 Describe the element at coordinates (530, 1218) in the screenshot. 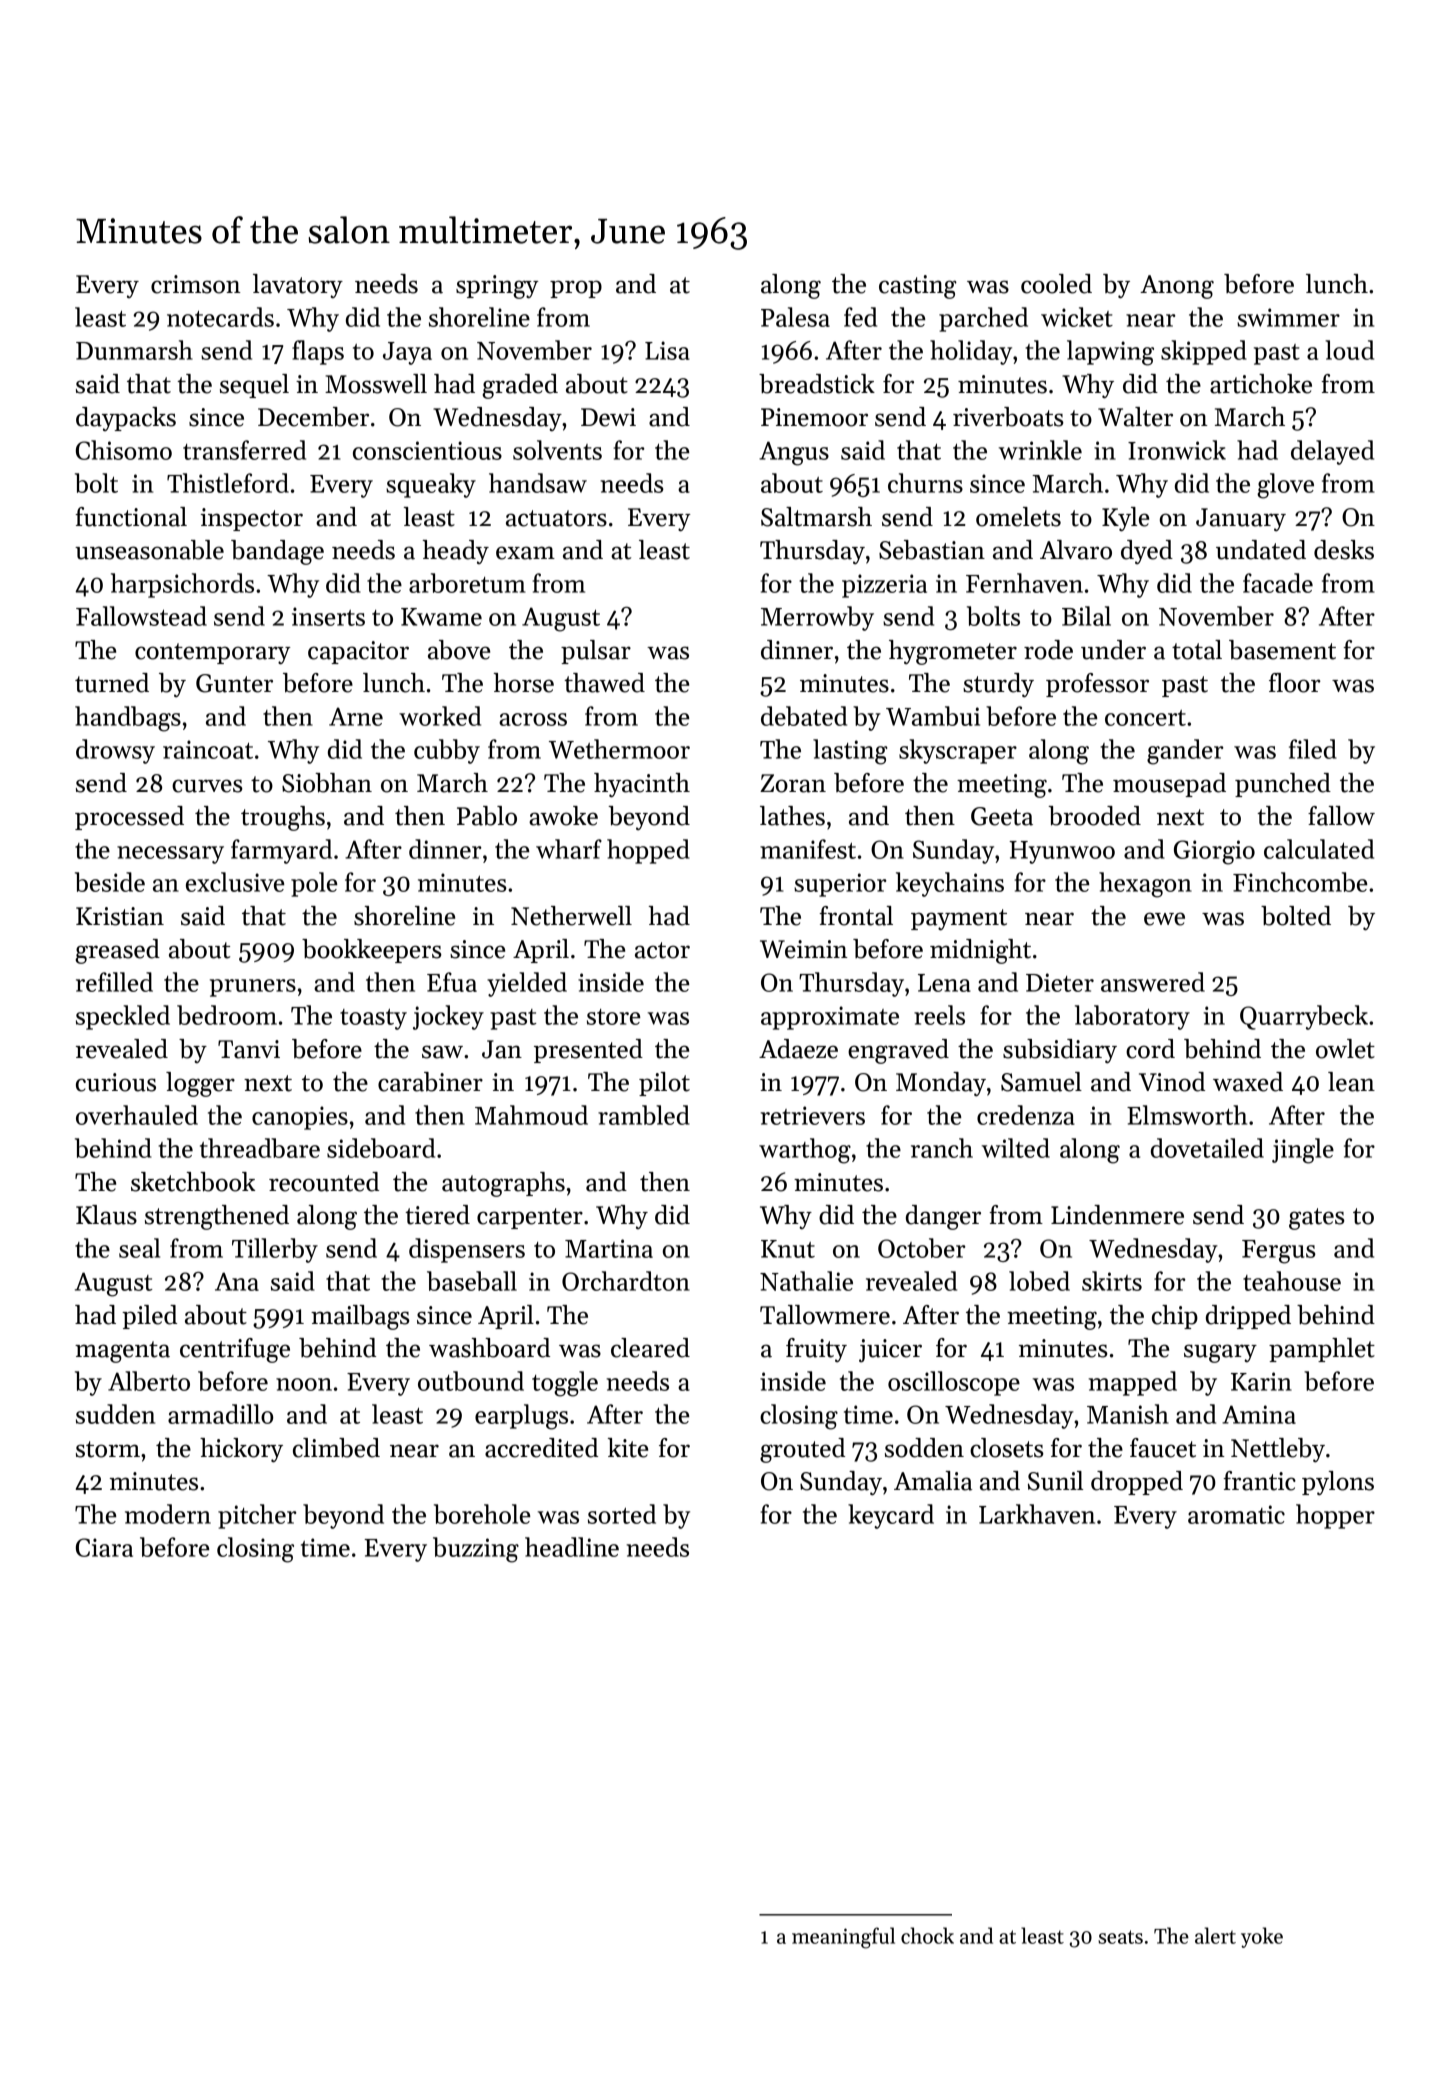

I see `carpenter` at that location.
